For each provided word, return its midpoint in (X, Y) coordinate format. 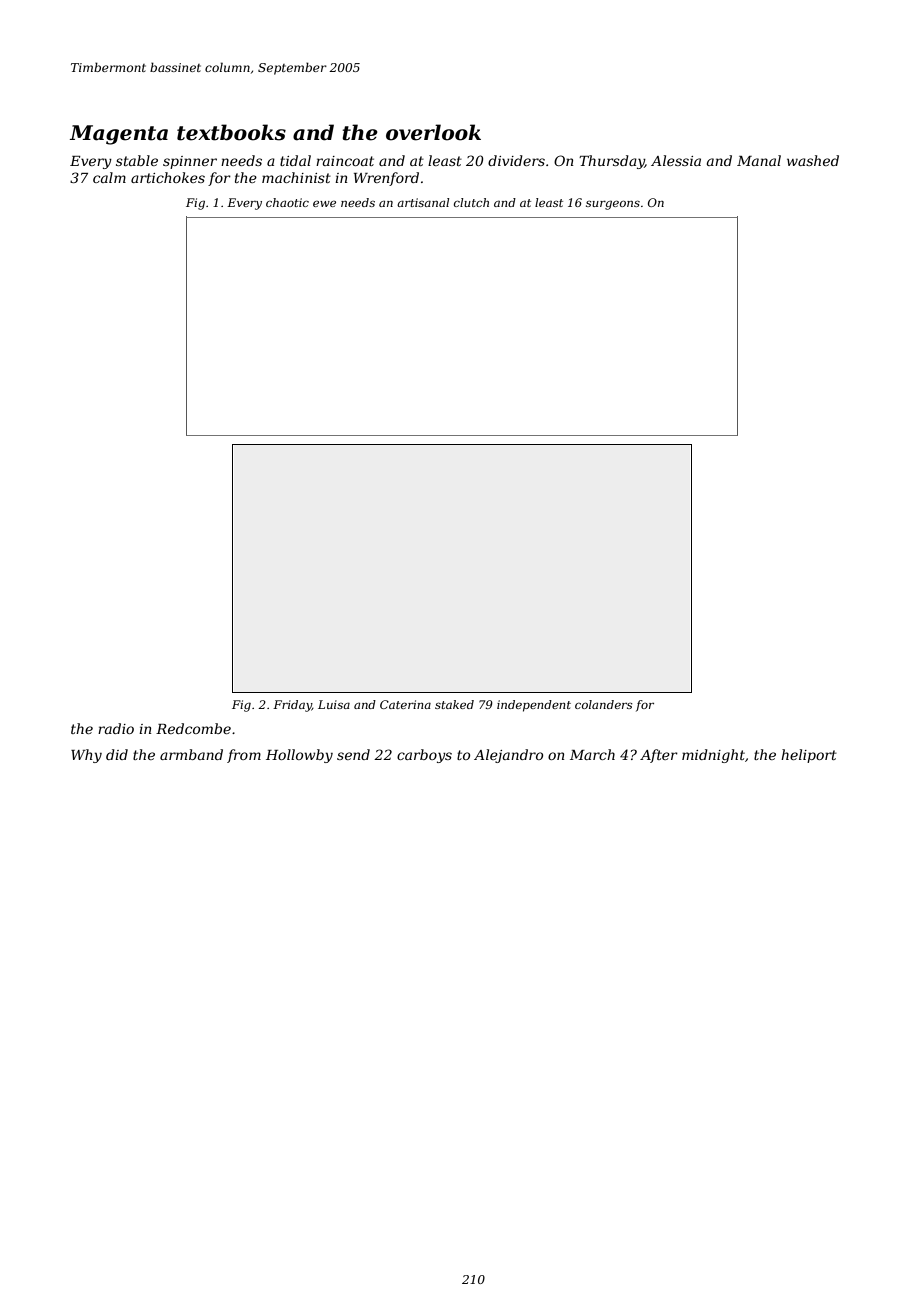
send (353, 754)
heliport (809, 756)
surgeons (613, 205)
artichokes (168, 177)
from (244, 756)
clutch (471, 202)
